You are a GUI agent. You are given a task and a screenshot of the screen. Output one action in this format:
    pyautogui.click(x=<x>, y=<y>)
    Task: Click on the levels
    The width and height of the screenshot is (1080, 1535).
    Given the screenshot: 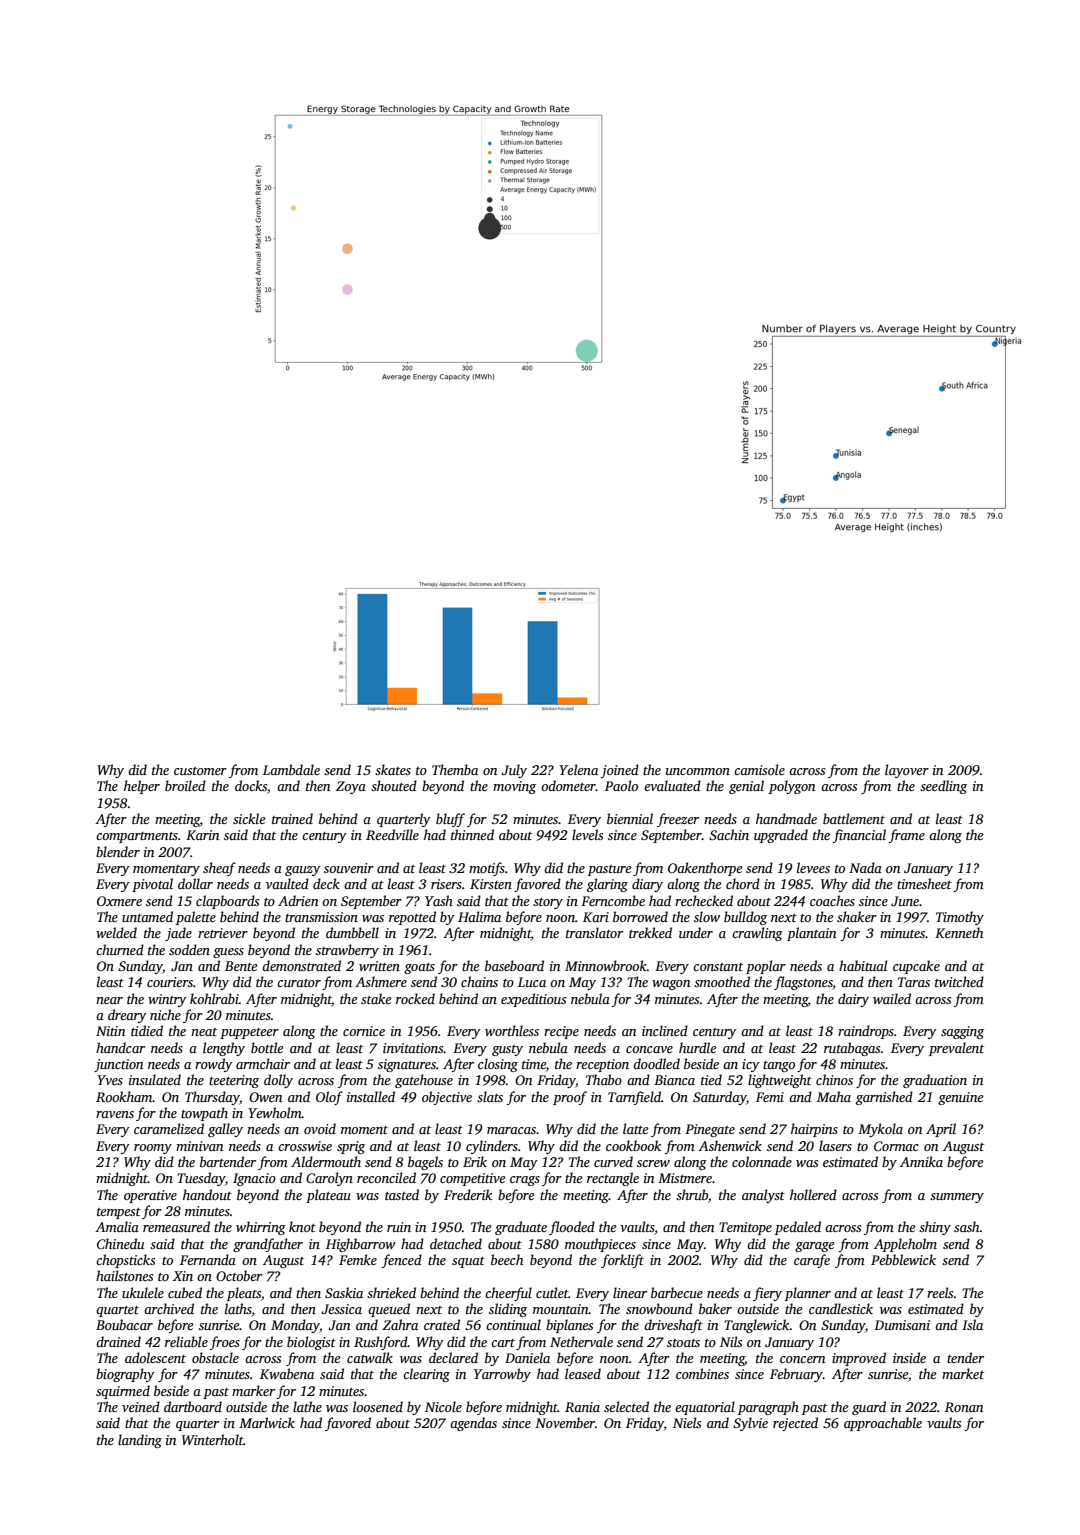 What is the action you would take?
    pyautogui.click(x=587, y=834)
